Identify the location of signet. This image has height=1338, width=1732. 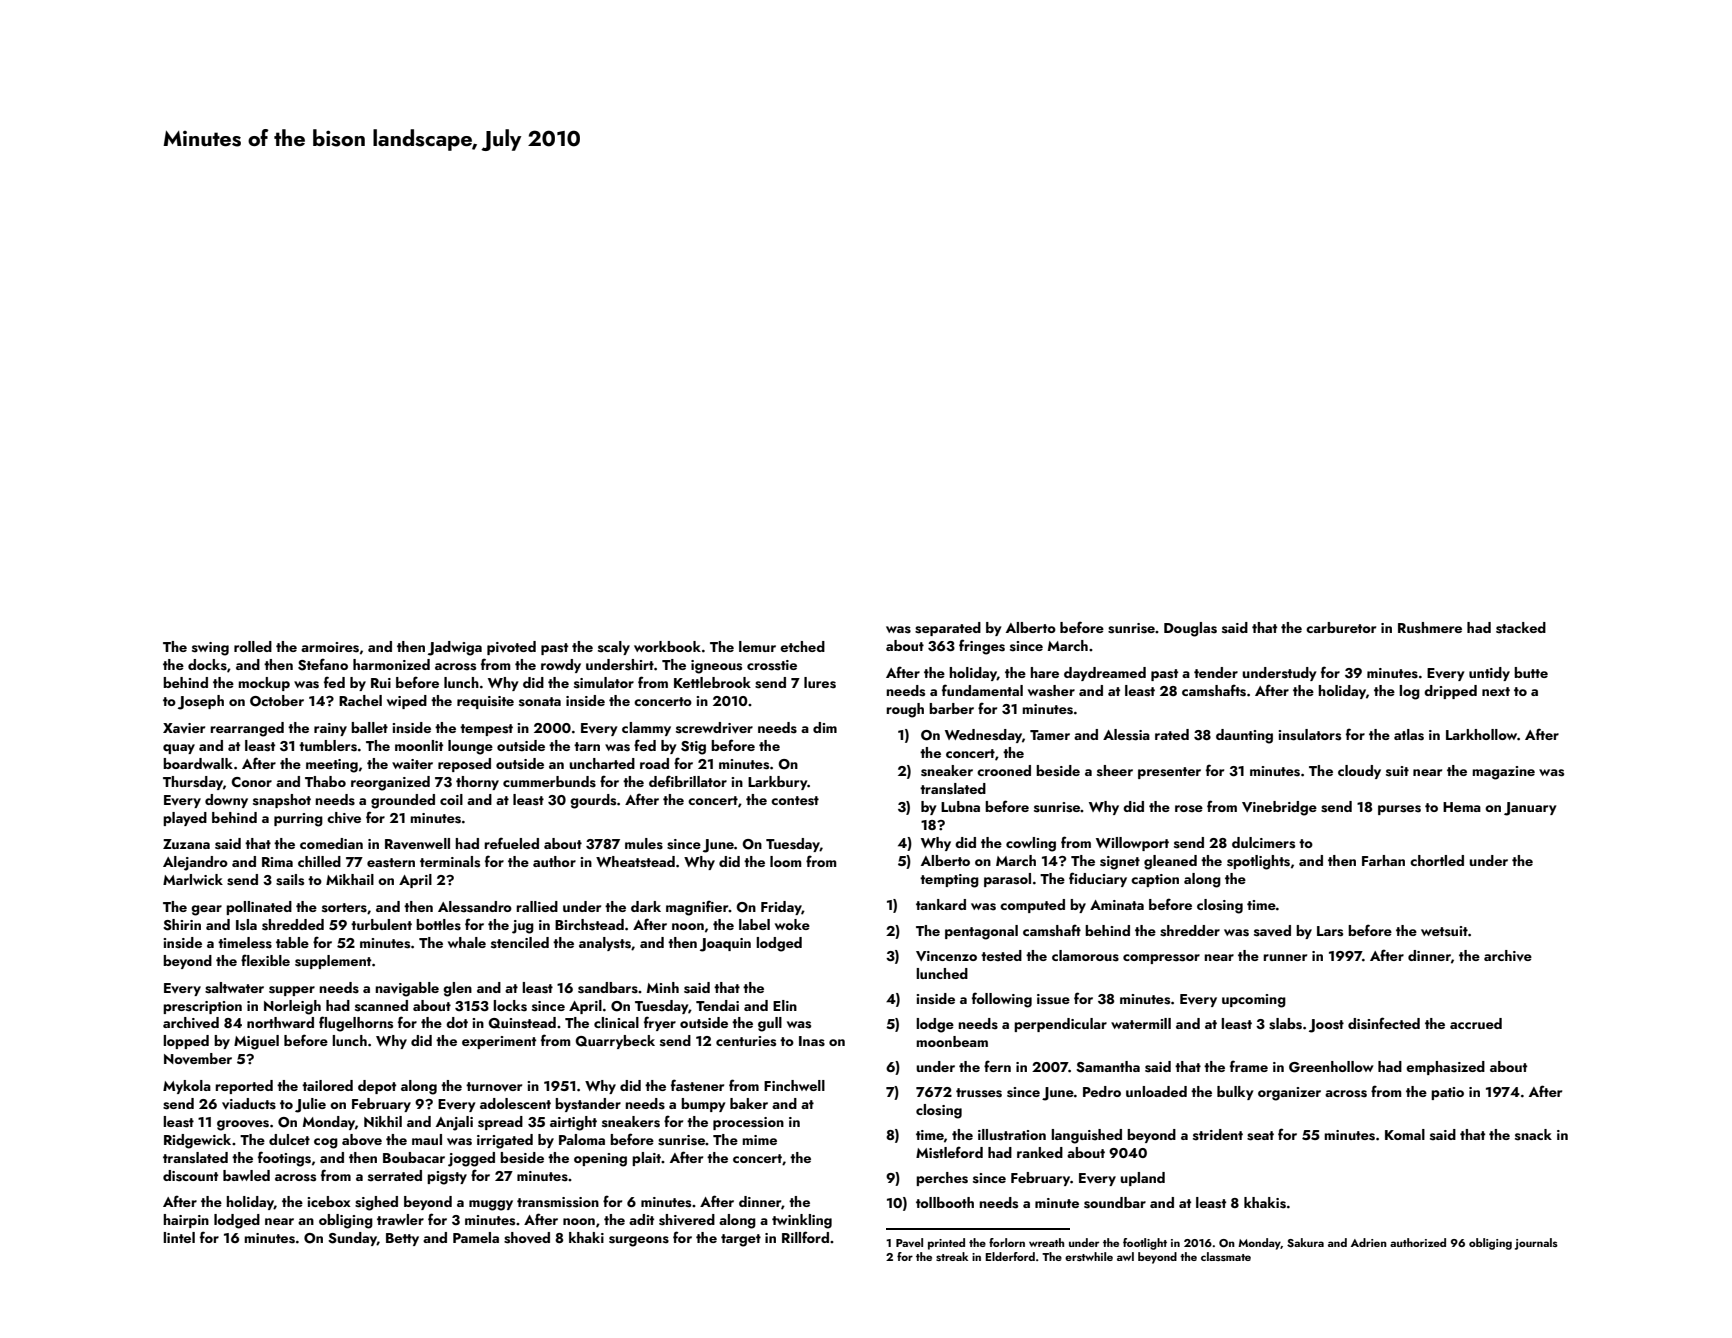
(1120, 863).
